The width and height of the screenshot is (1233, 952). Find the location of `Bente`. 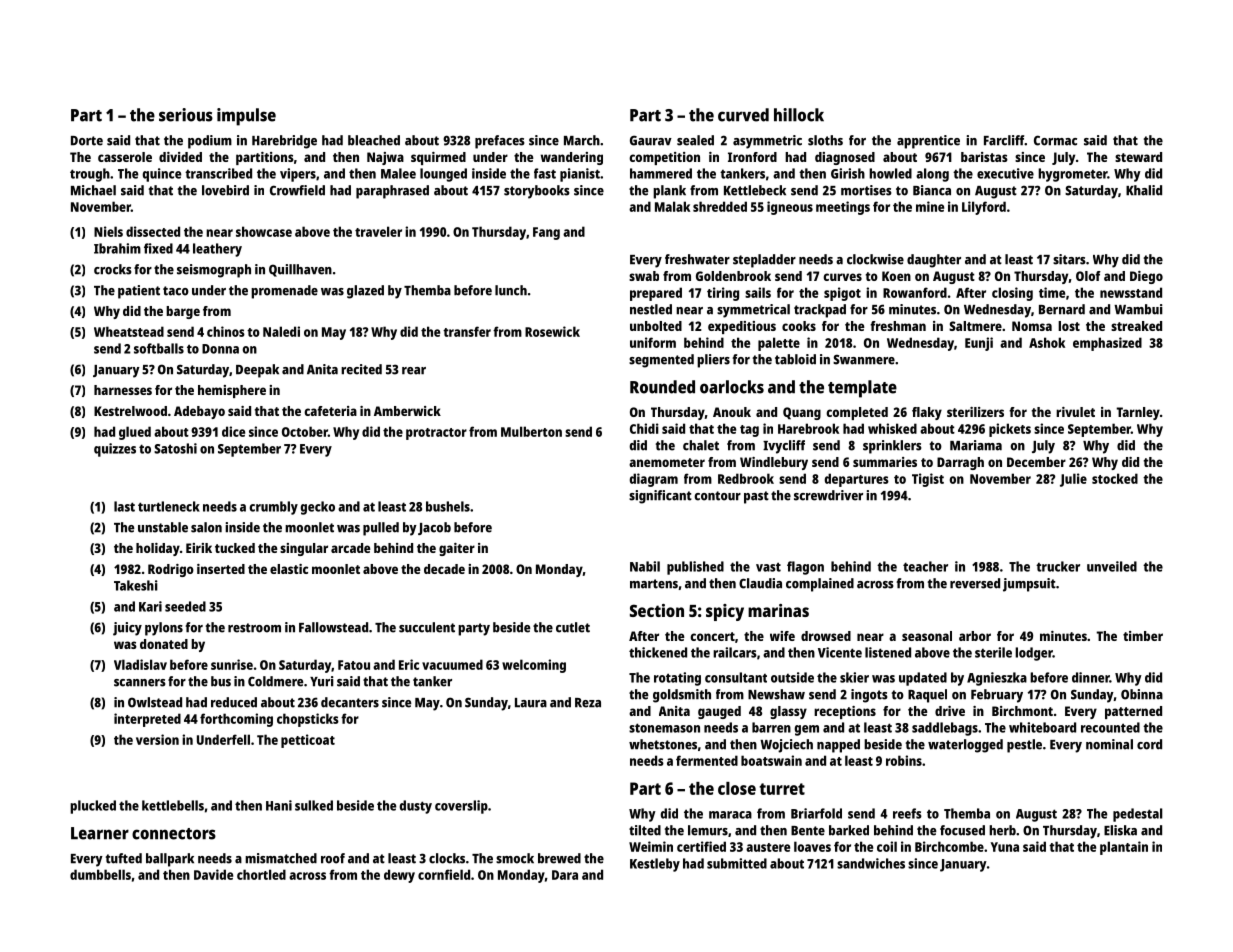

Bente is located at coordinates (808, 831).
